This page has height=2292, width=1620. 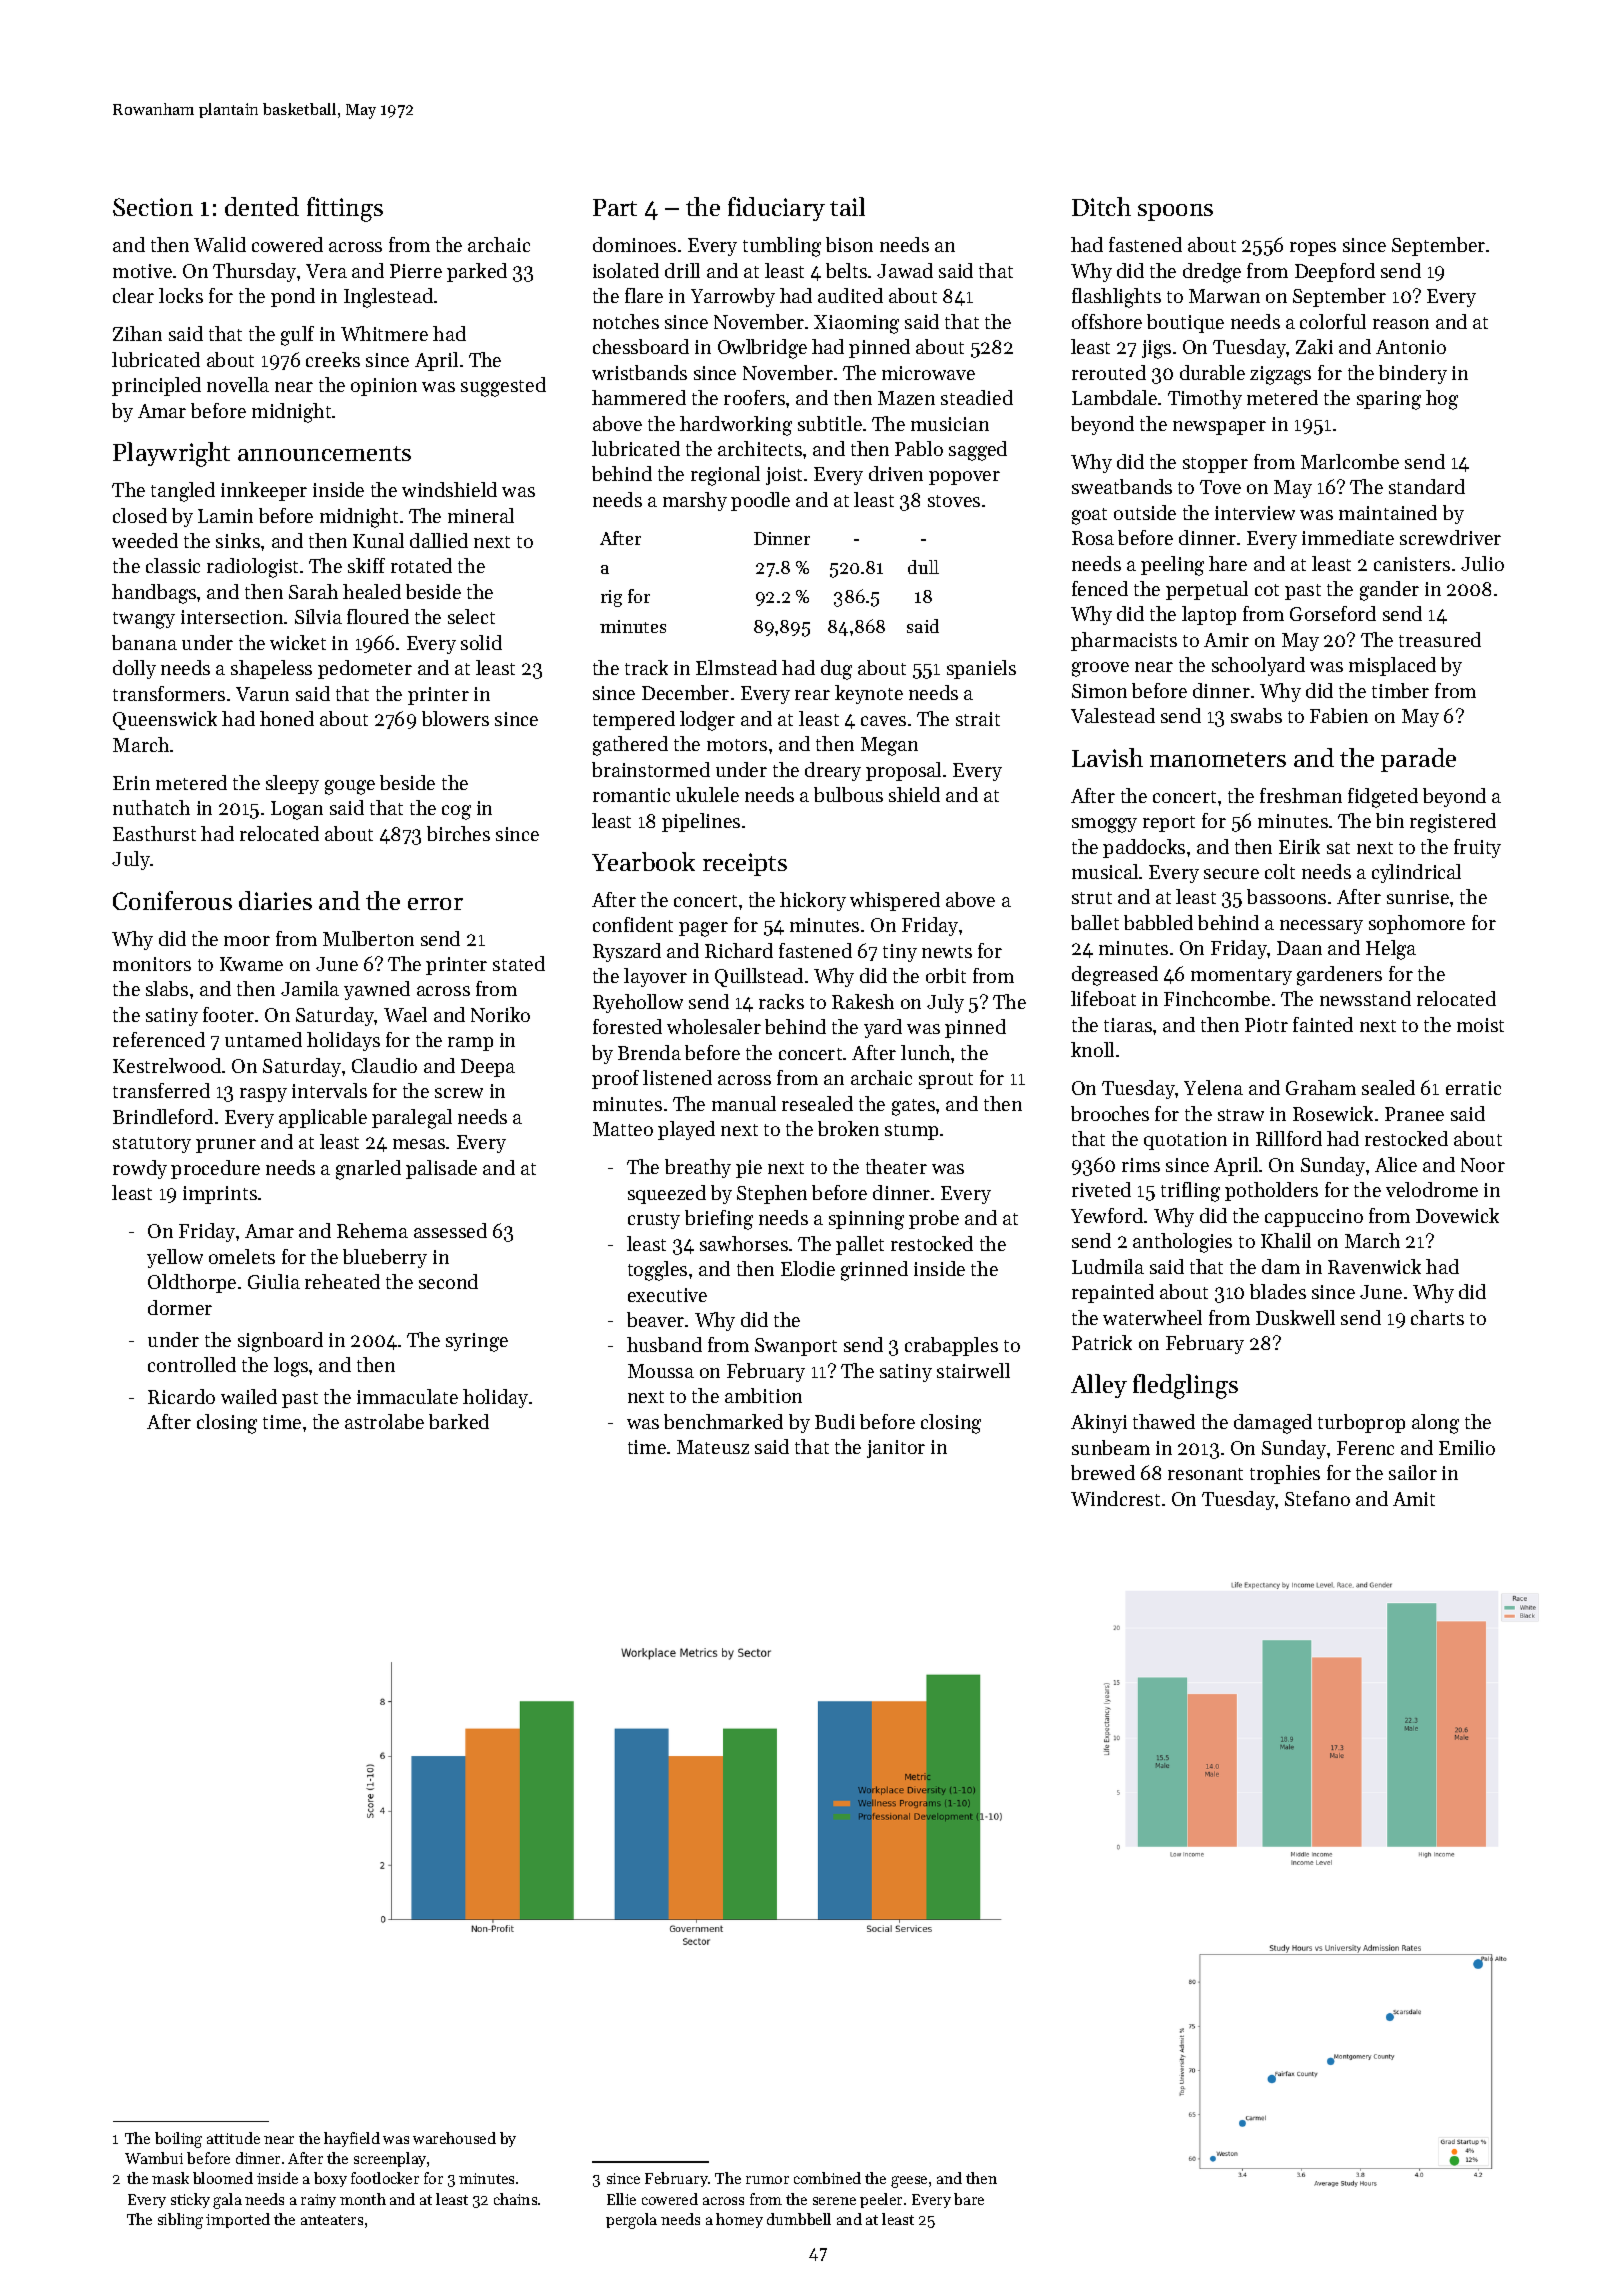 What do you see at coordinates (835, 1421) in the page?
I see `Budi` at bounding box center [835, 1421].
